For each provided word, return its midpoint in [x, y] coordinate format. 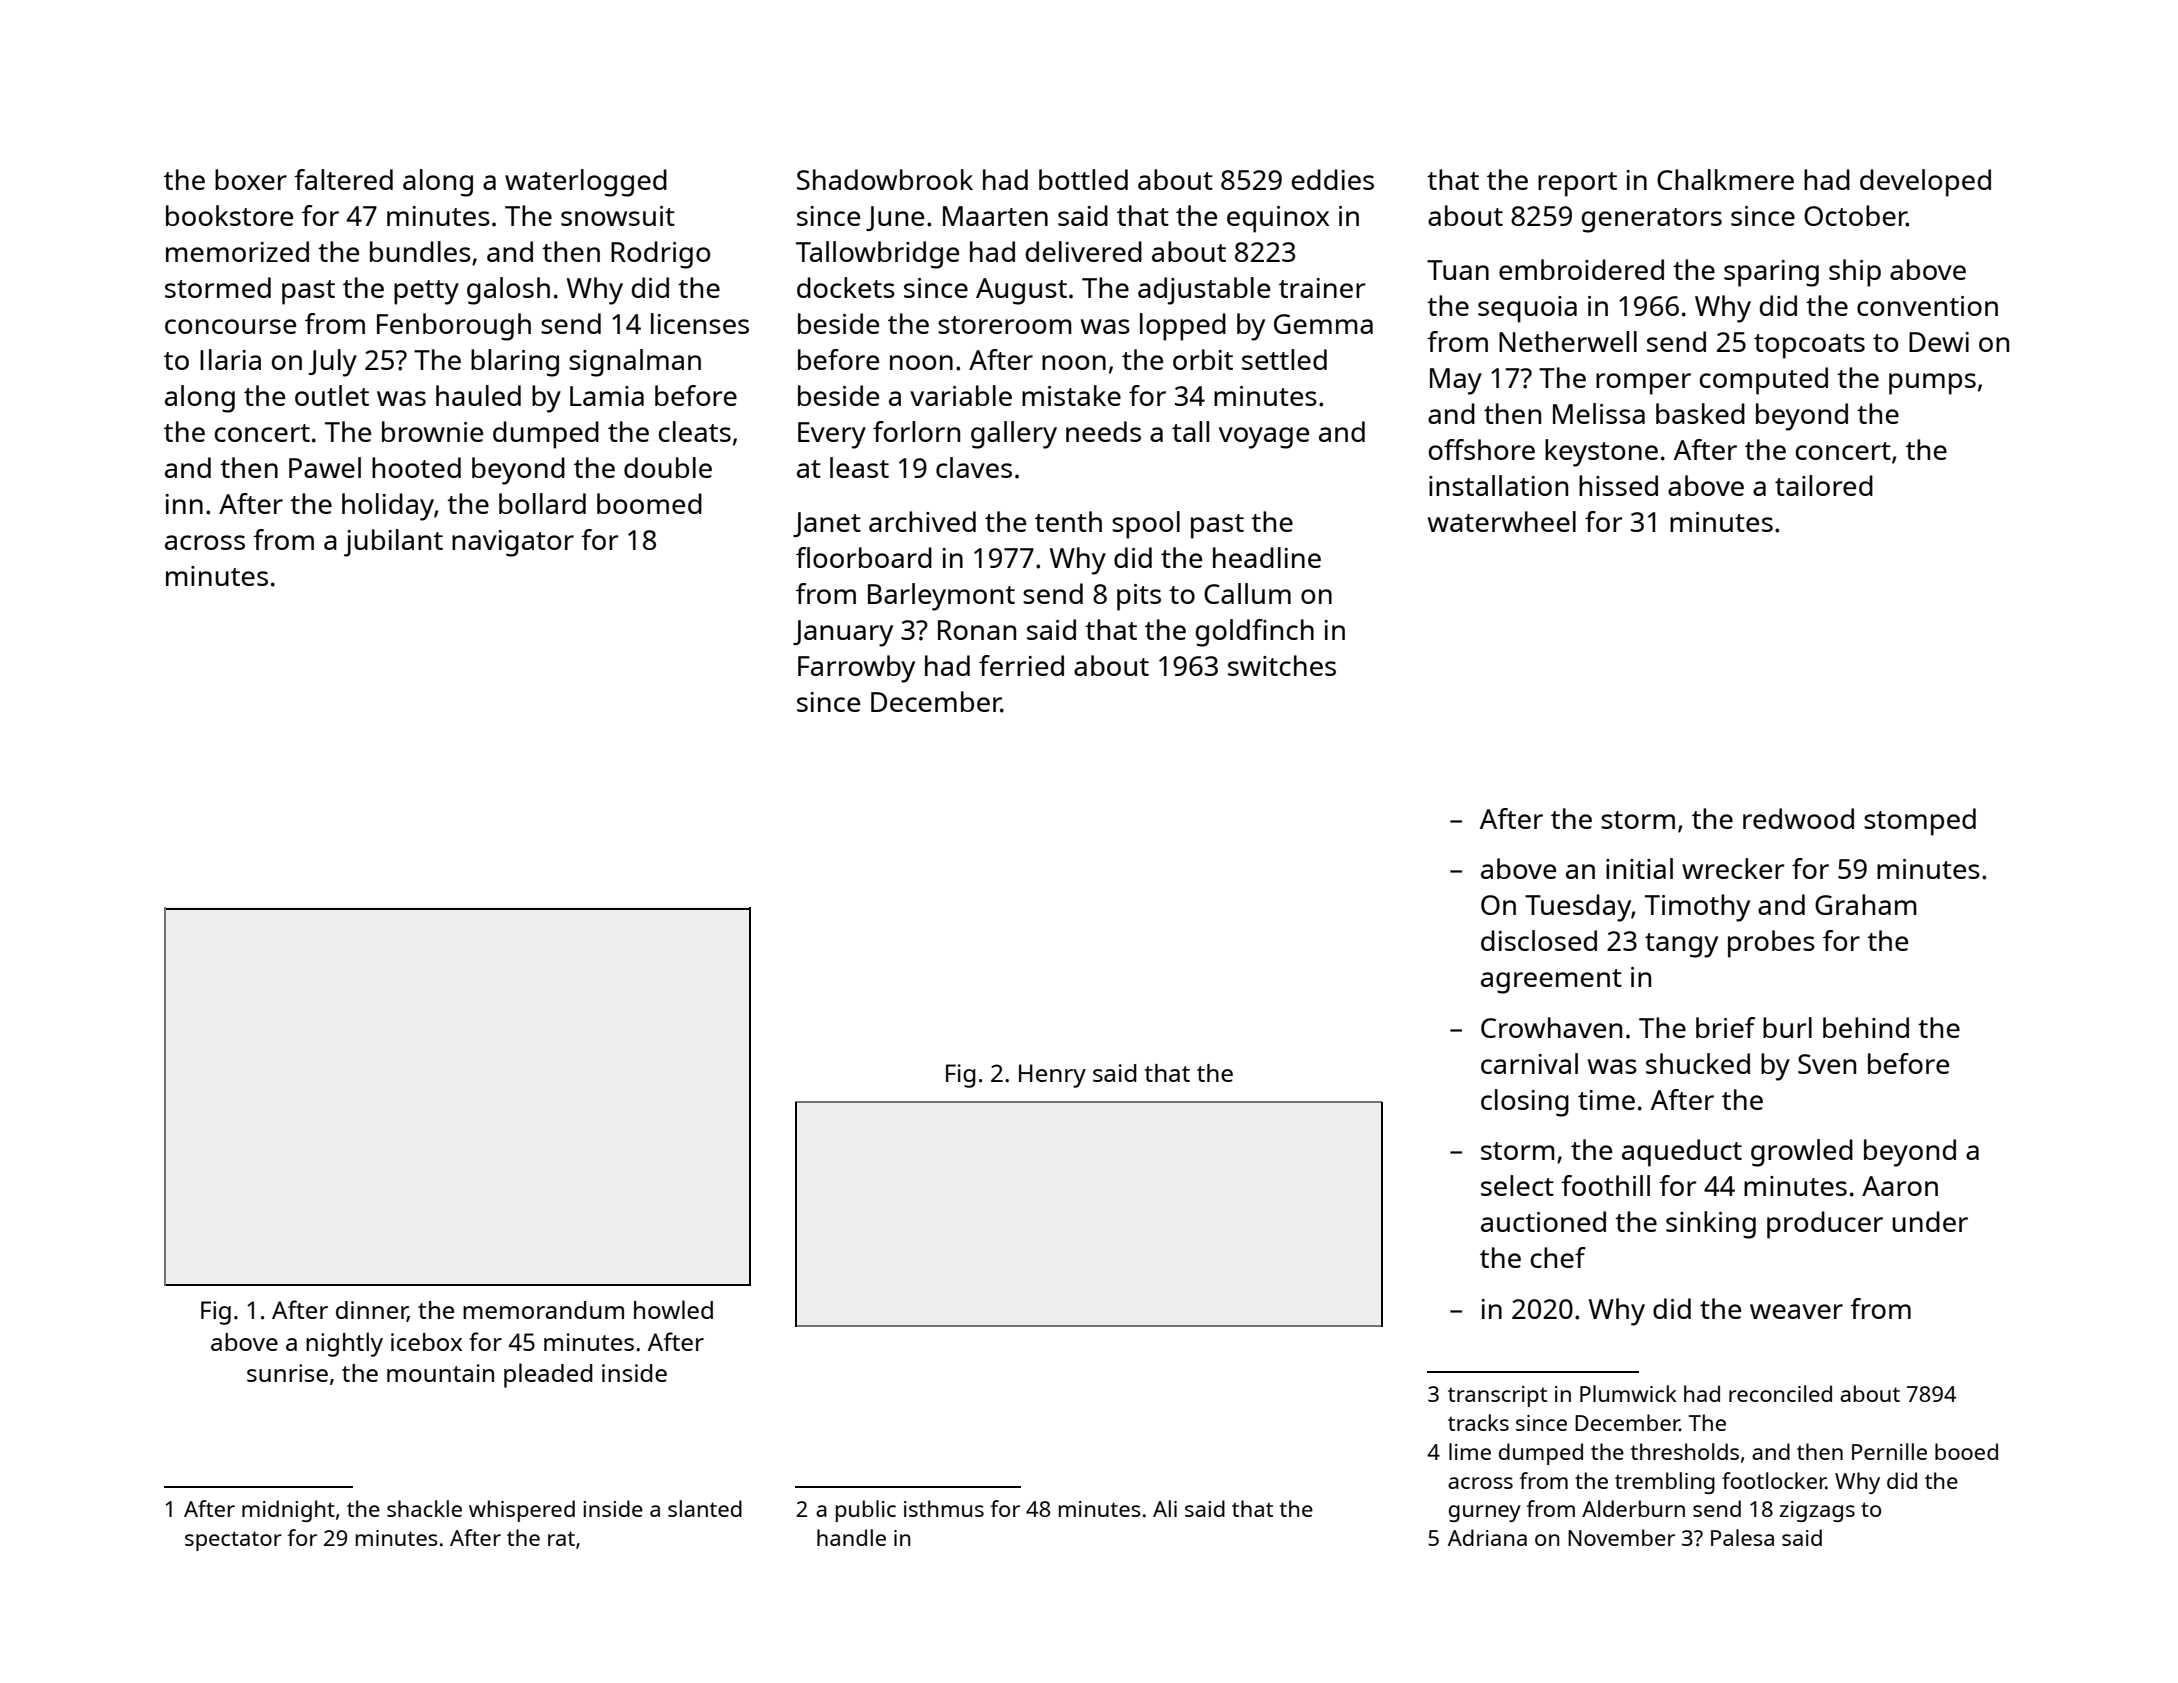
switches [1282, 665]
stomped [1920, 822]
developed [1925, 183]
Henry [1052, 1076]
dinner [372, 1311]
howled [673, 1309]
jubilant [393, 543]
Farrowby [856, 669]
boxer [251, 179]
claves [974, 467]
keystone [1601, 453]
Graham [1866, 904]
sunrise [287, 1373]
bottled [1083, 179]
